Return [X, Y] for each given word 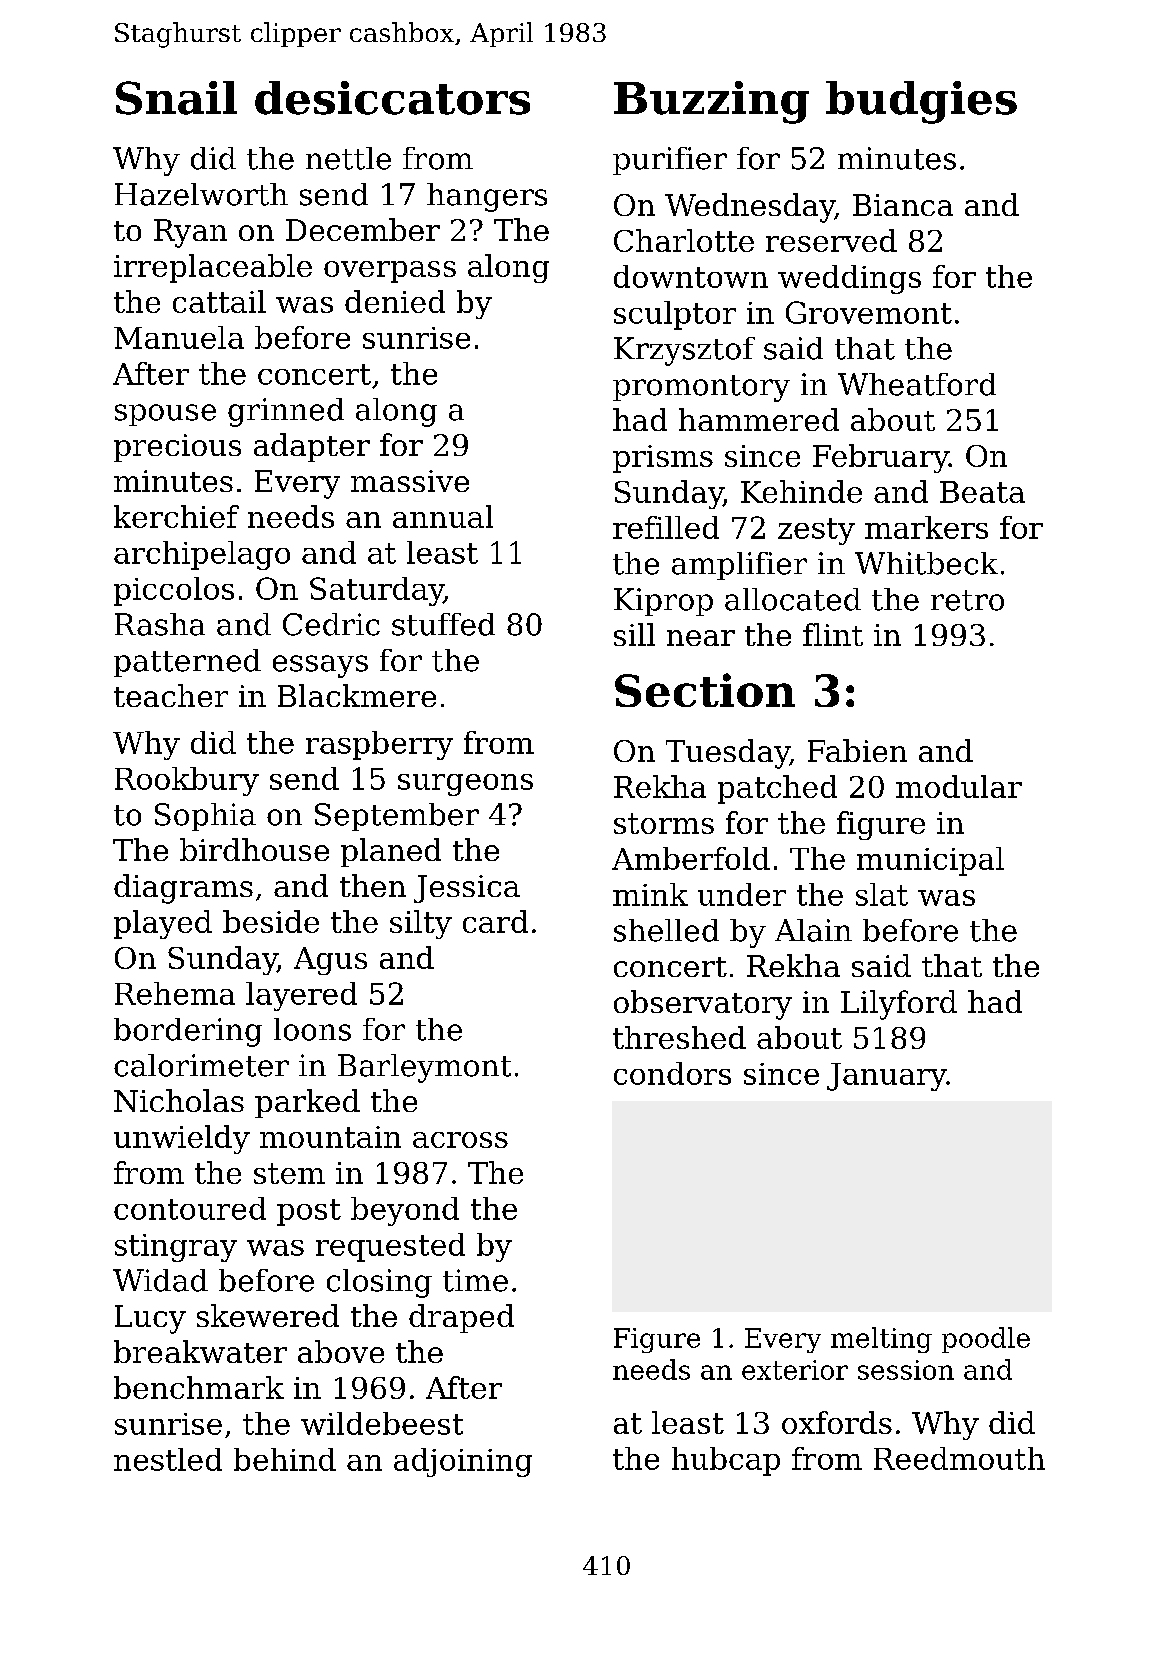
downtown [691, 276]
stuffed [443, 624]
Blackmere [357, 695]
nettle [348, 158]
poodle [986, 1340]
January [887, 1077]
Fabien [857, 750]
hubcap [726, 1461]
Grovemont [869, 312]
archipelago [202, 555]
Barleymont [424, 1068]
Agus [330, 961]
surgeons [465, 785]
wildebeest [382, 1423]
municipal [930, 861]
